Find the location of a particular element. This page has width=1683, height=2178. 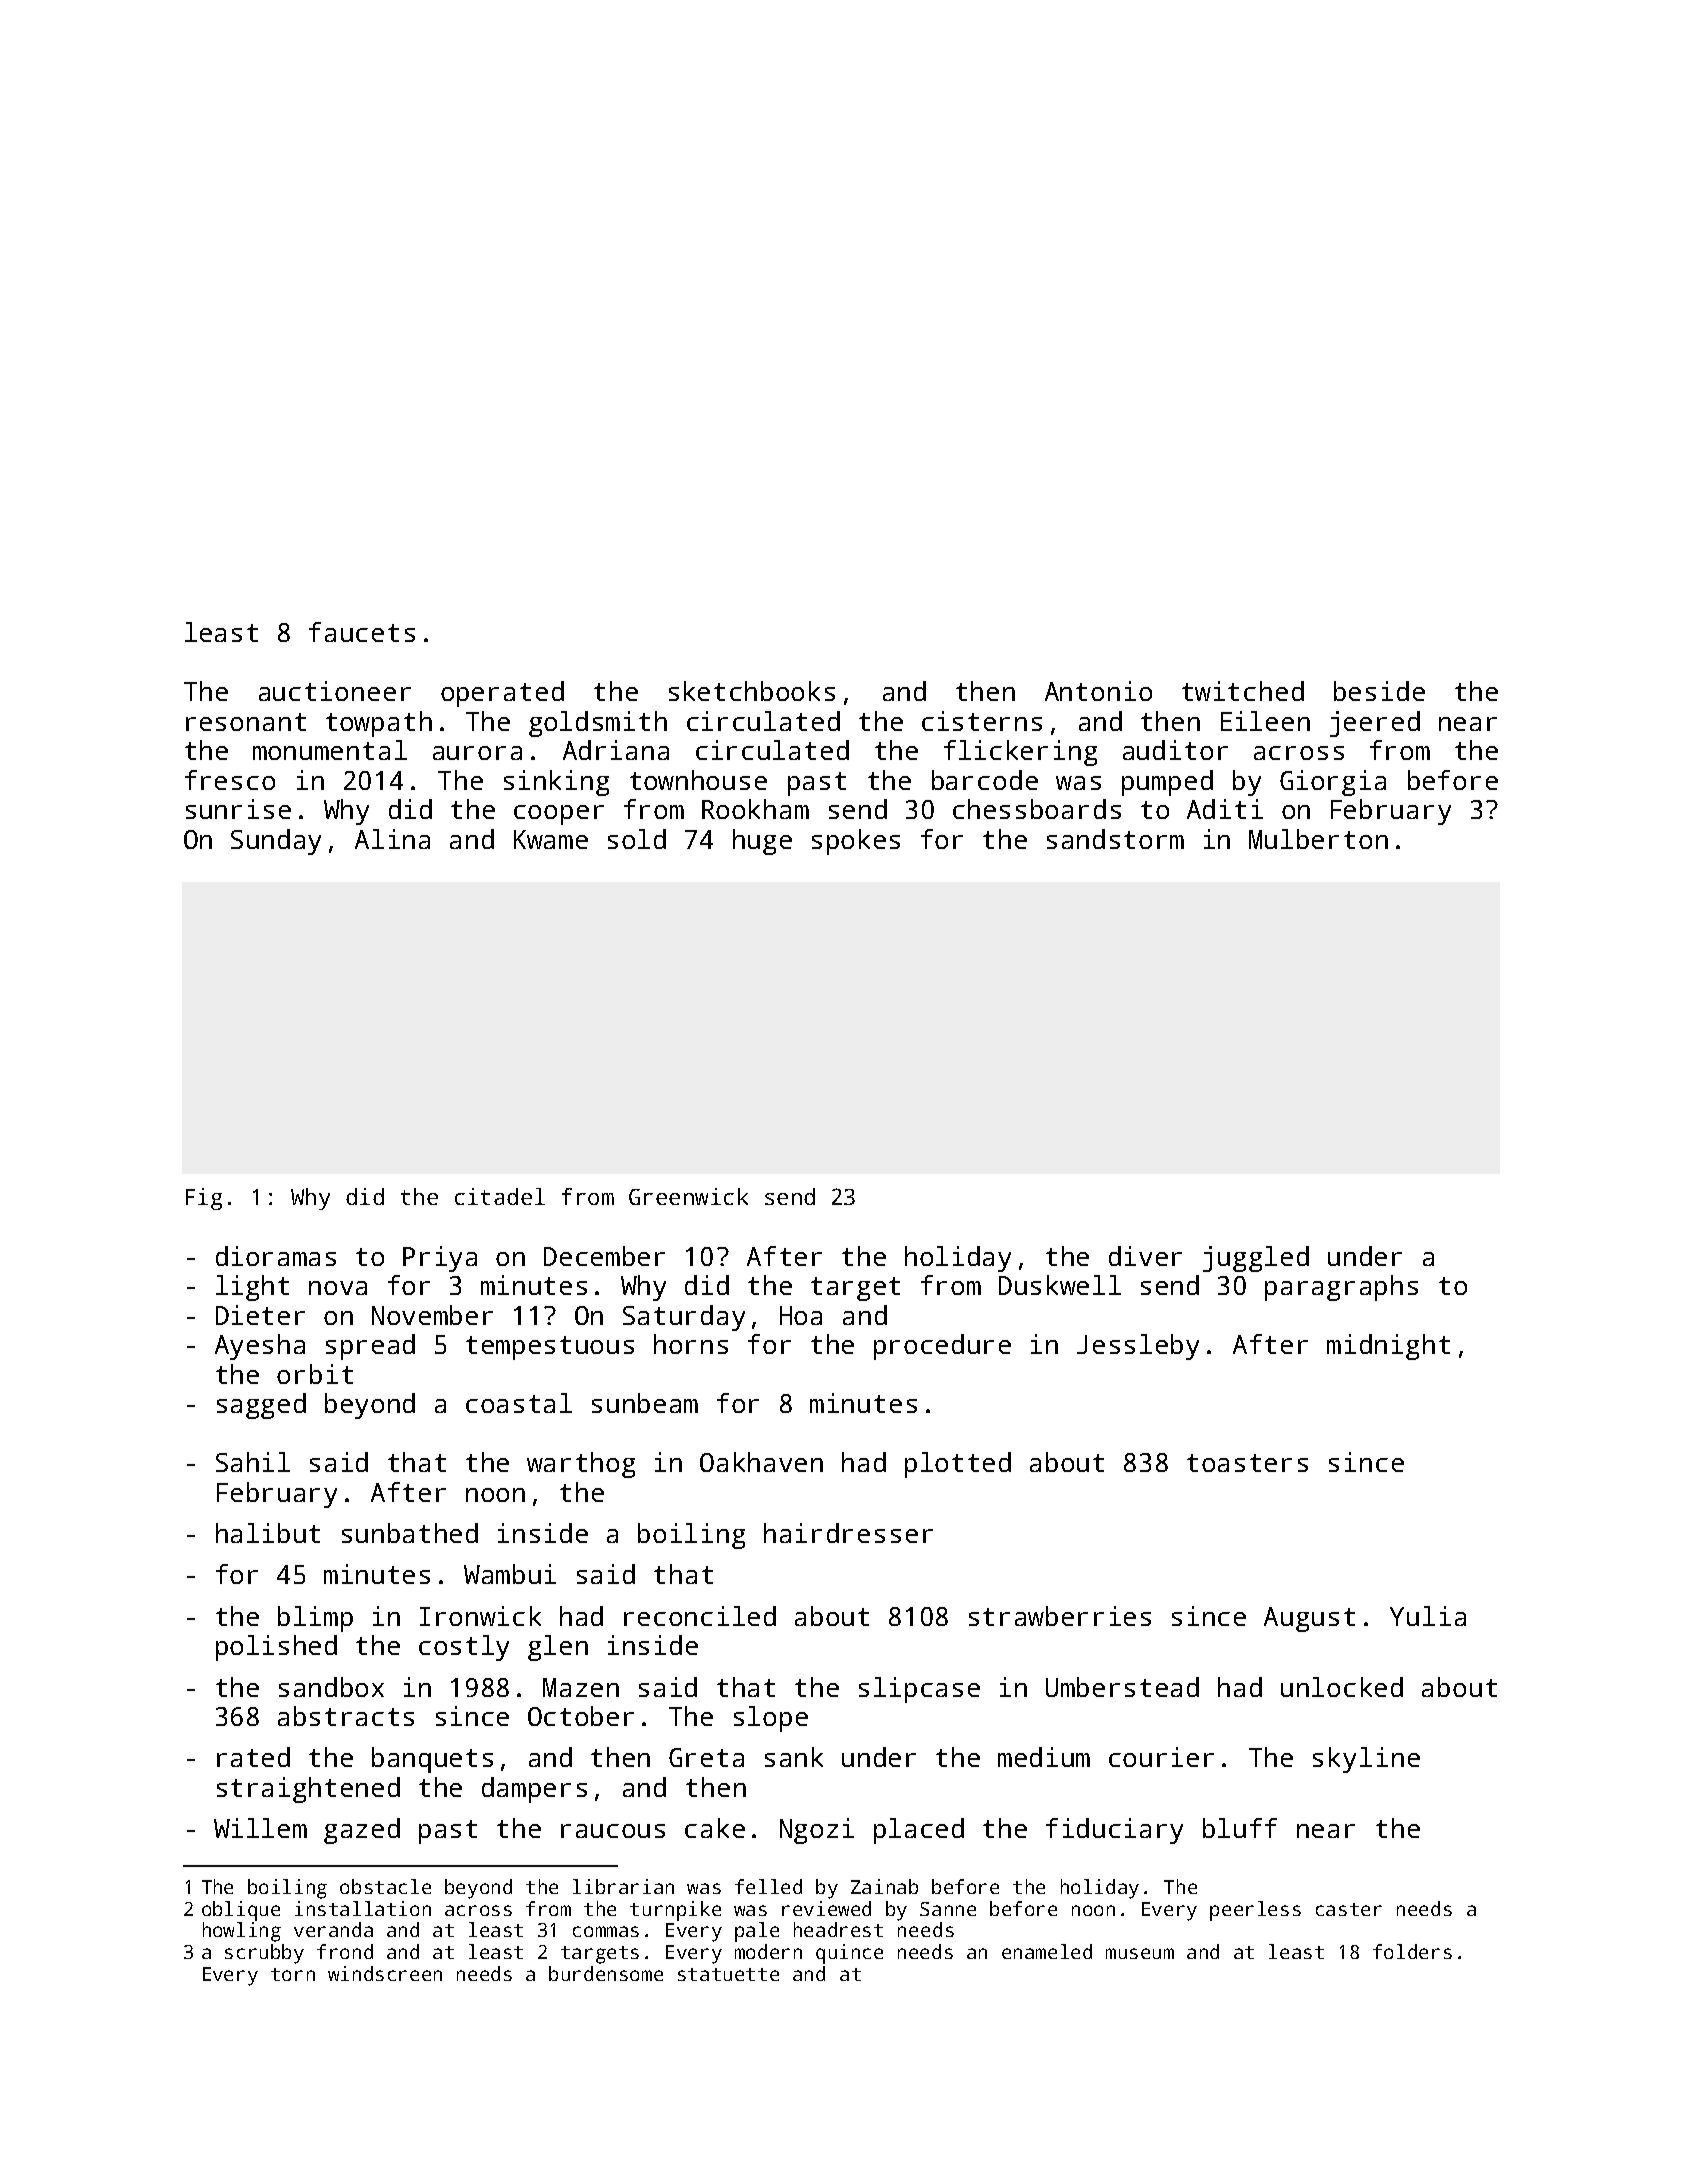

coastal is located at coordinates (519, 1403).
